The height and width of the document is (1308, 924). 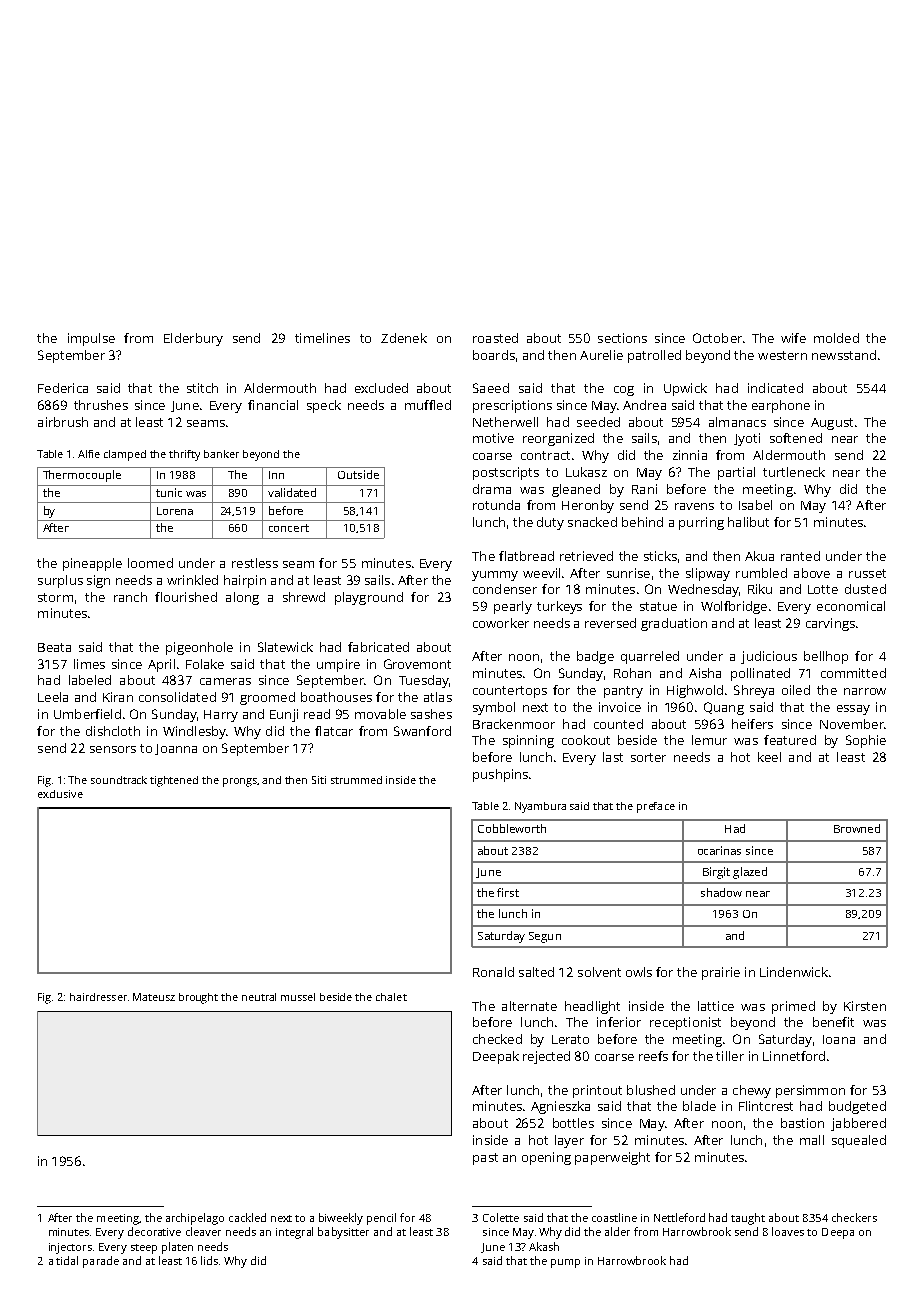 I want to click on committed, so click(x=853, y=673).
